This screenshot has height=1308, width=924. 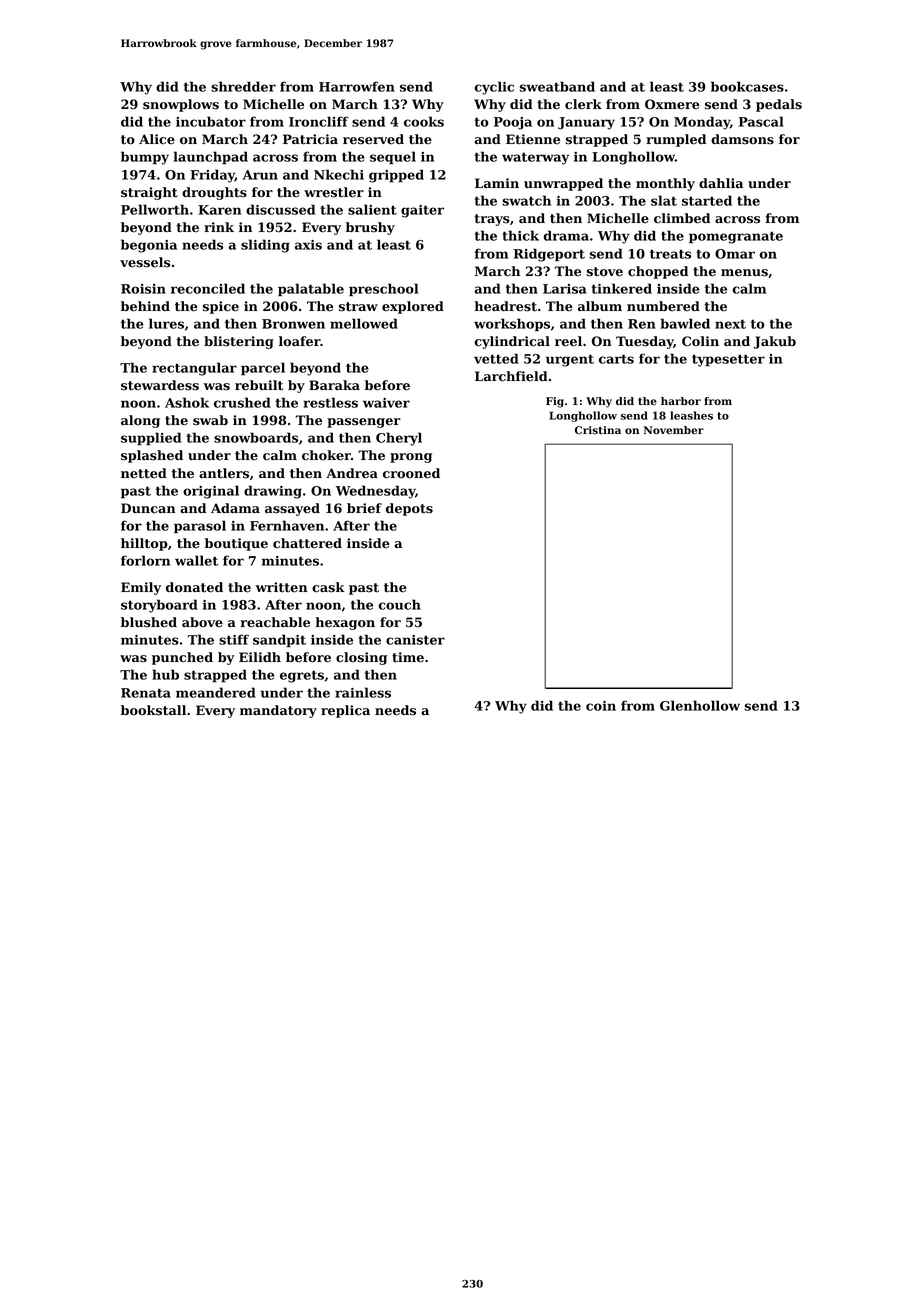 What do you see at coordinates (700, 705) in the screenshot?
I see `Glenhollow` at bounding box center [700, 705].
